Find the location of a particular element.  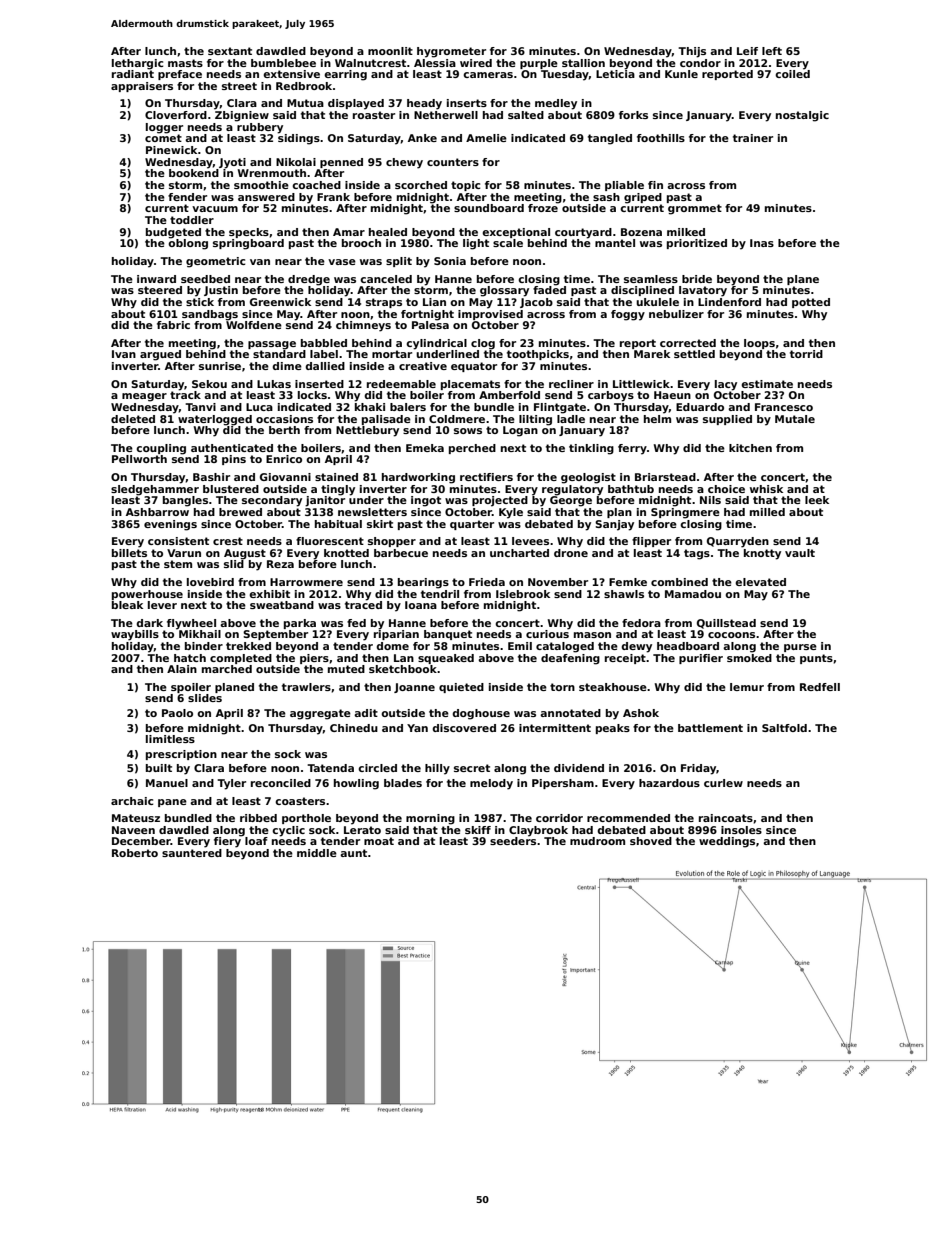

bangles is located at coordinates (185, 501).
